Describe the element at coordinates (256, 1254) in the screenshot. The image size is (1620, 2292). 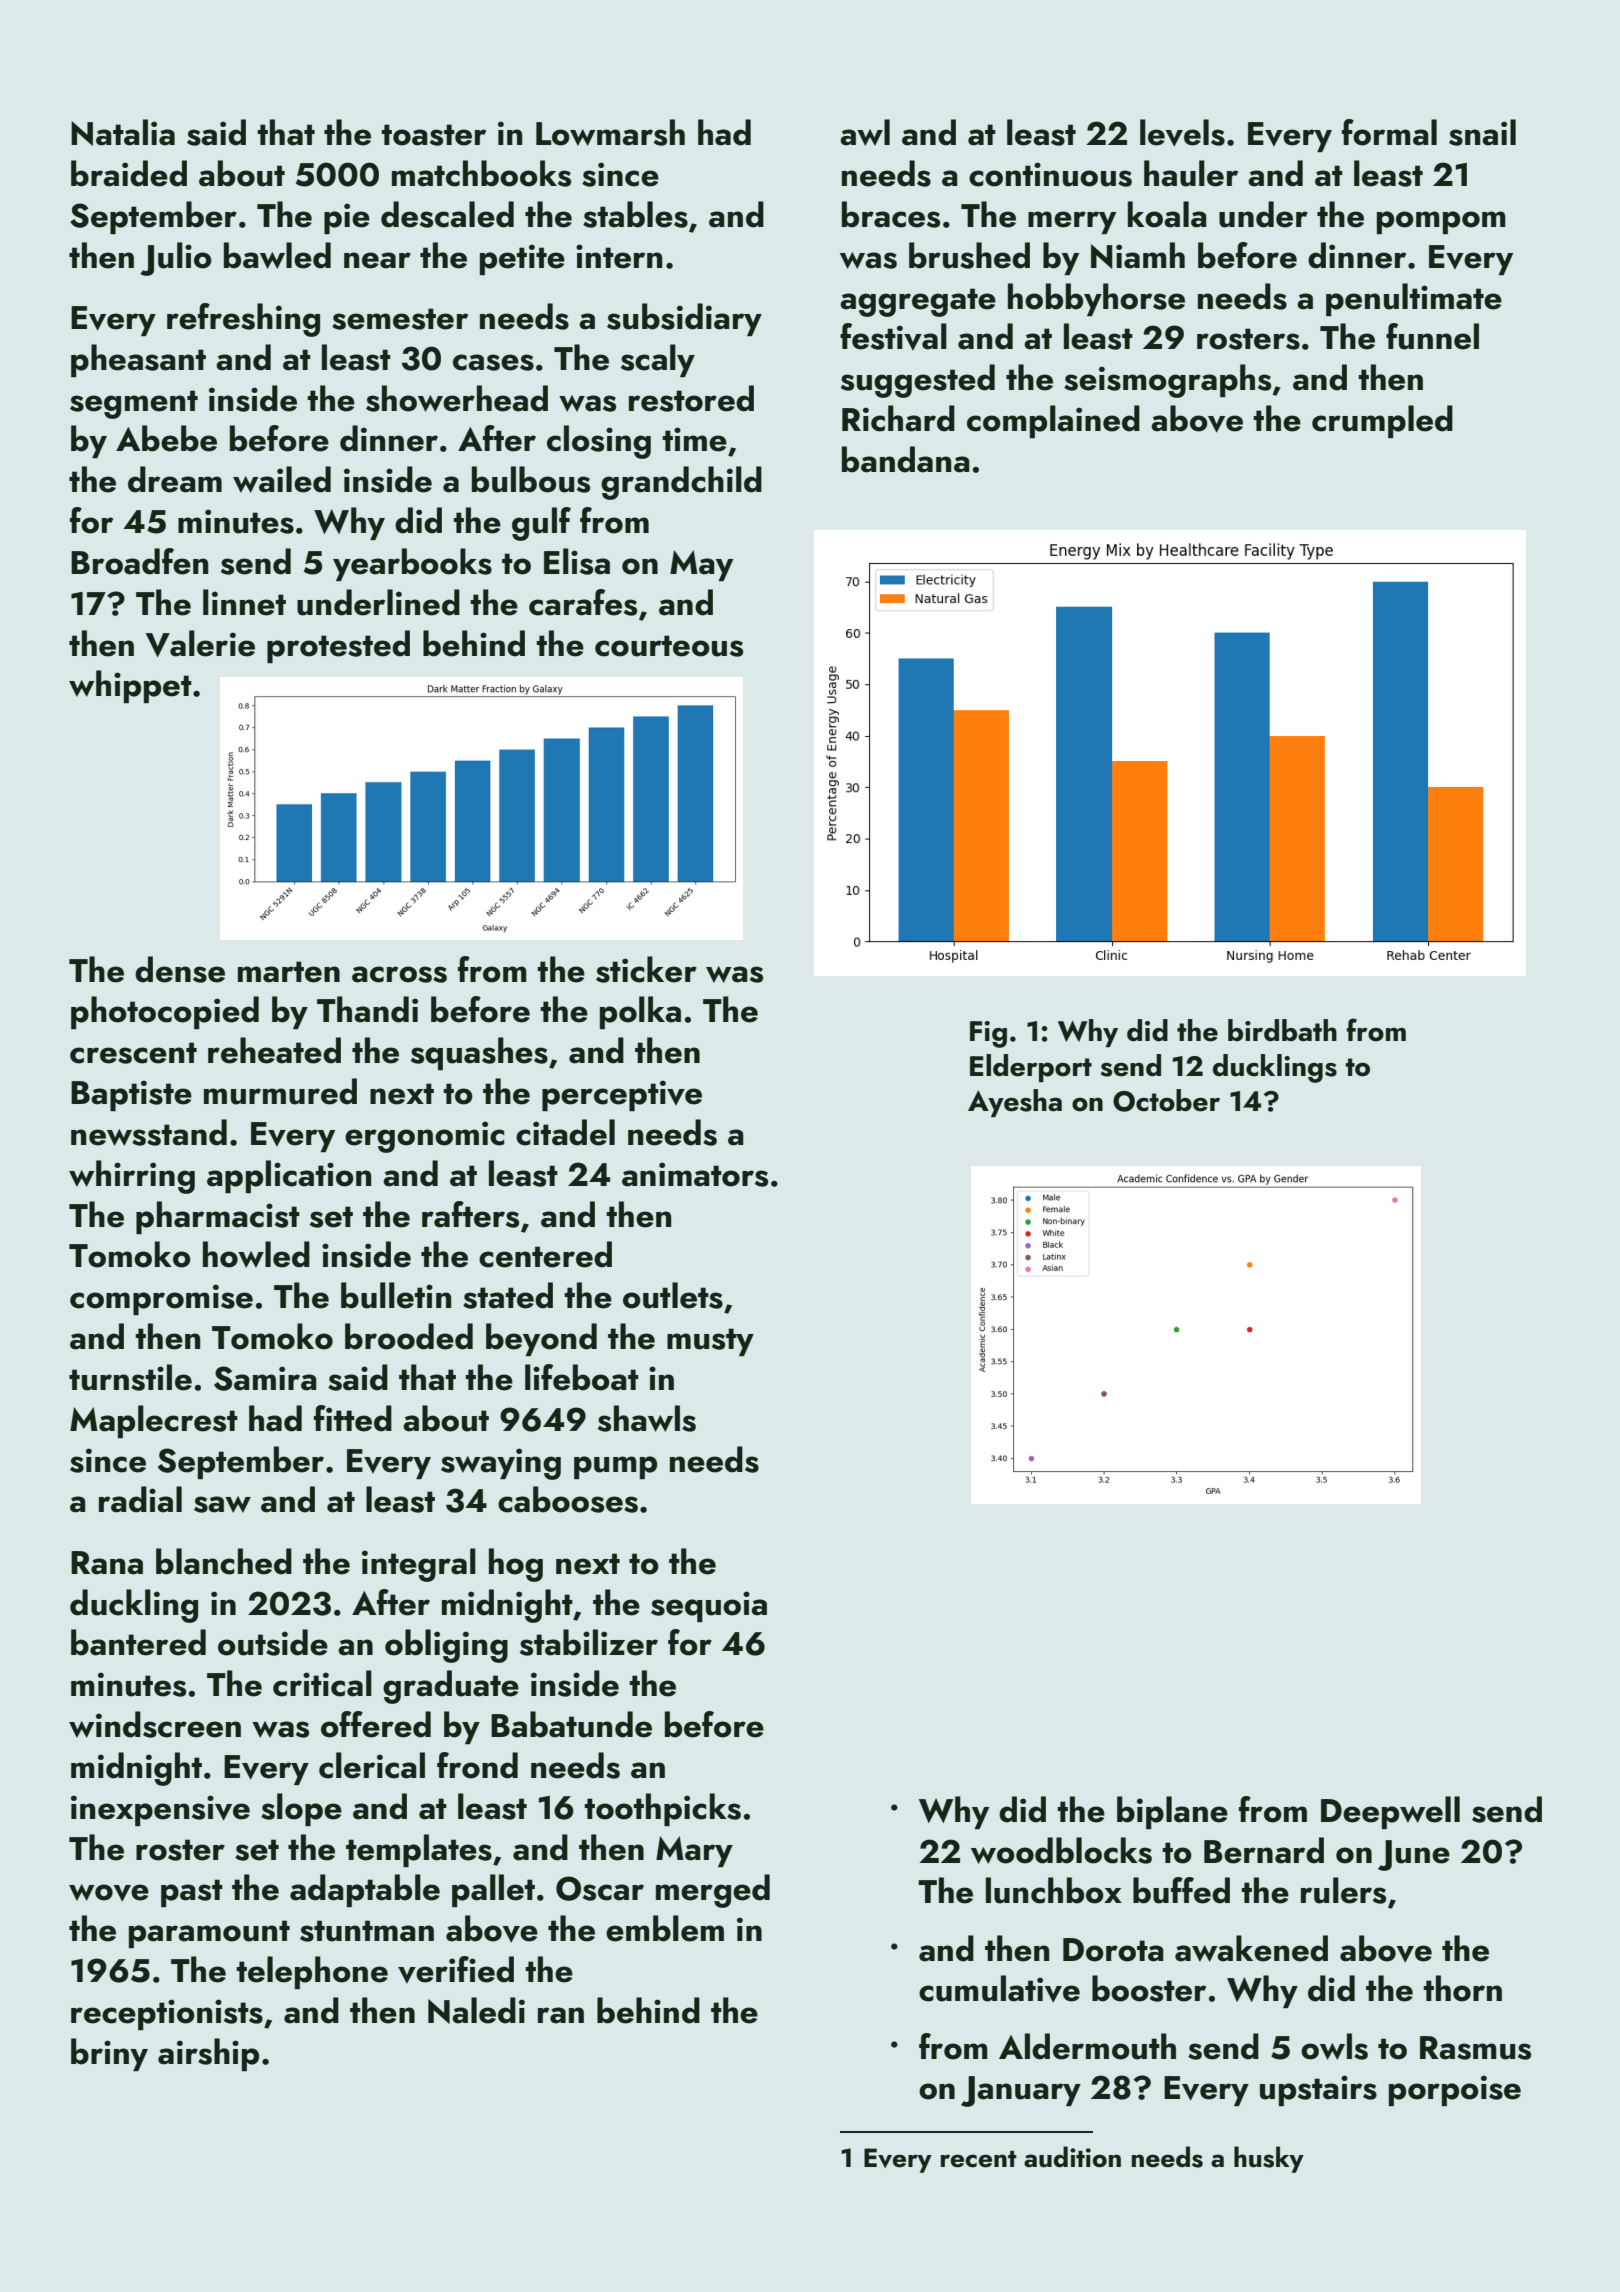
I see `howled` at that location.
